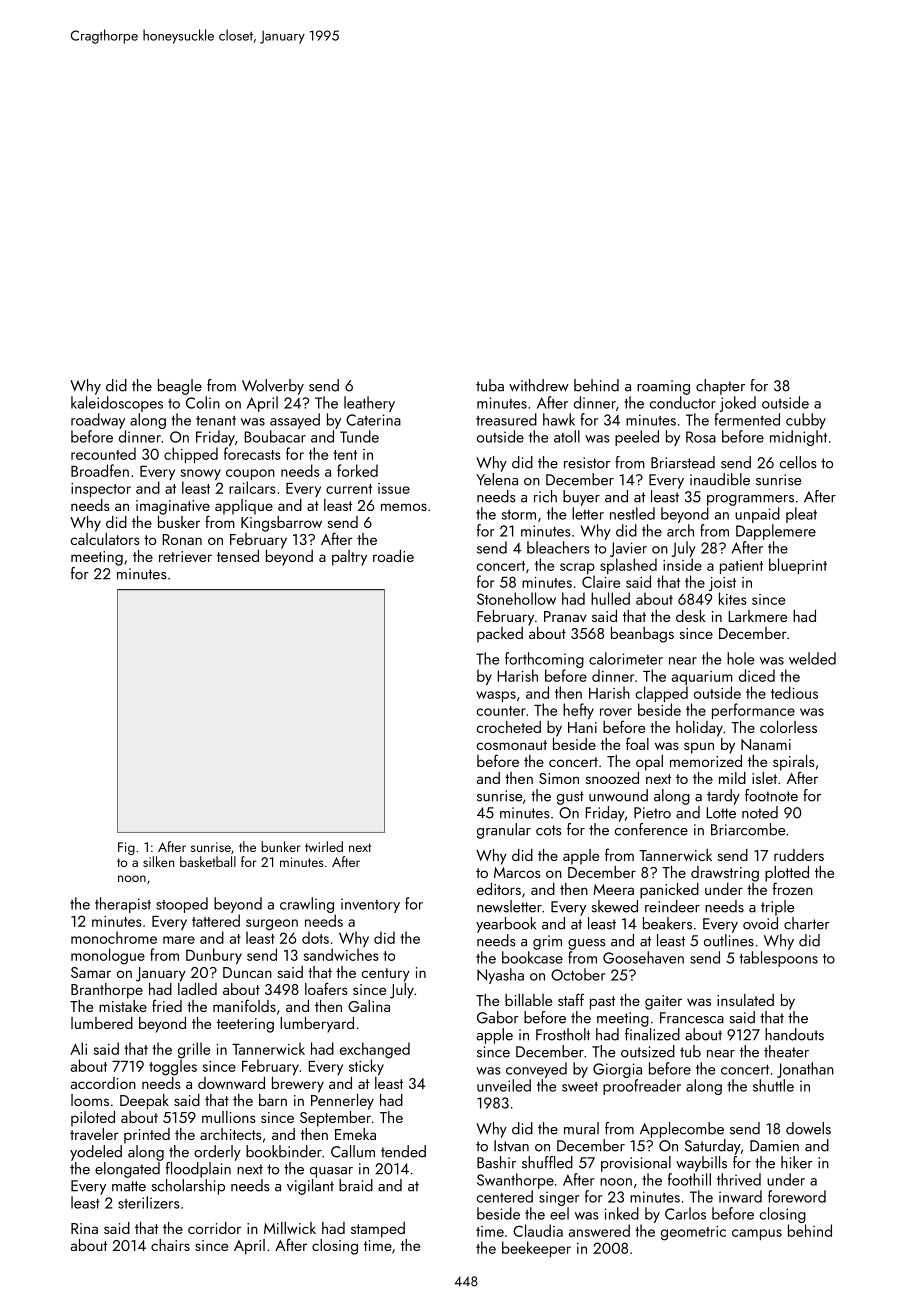 This page has height=1316, width=908. What do you see at coordinates (508, 727) in the page?
I see `crocheted` at bounding box center [508, 727].
